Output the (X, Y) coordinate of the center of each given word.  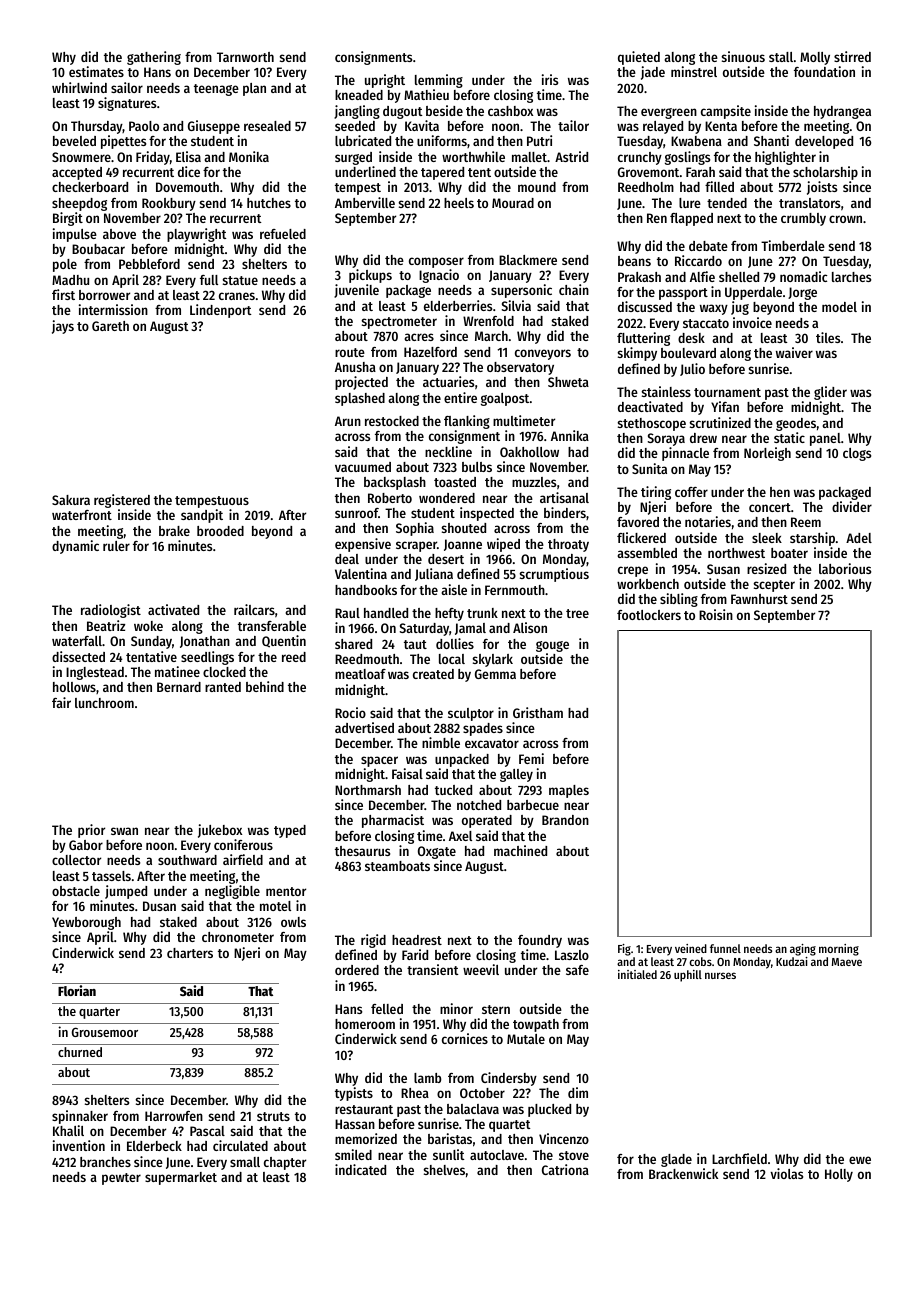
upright (385, 81)
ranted (223, 687)
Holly (839, 1175)
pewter (121, 1179)
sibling (679, 600)
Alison (530, 627)
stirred (852, 56)
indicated (360, 1169)
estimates (96, 71)
